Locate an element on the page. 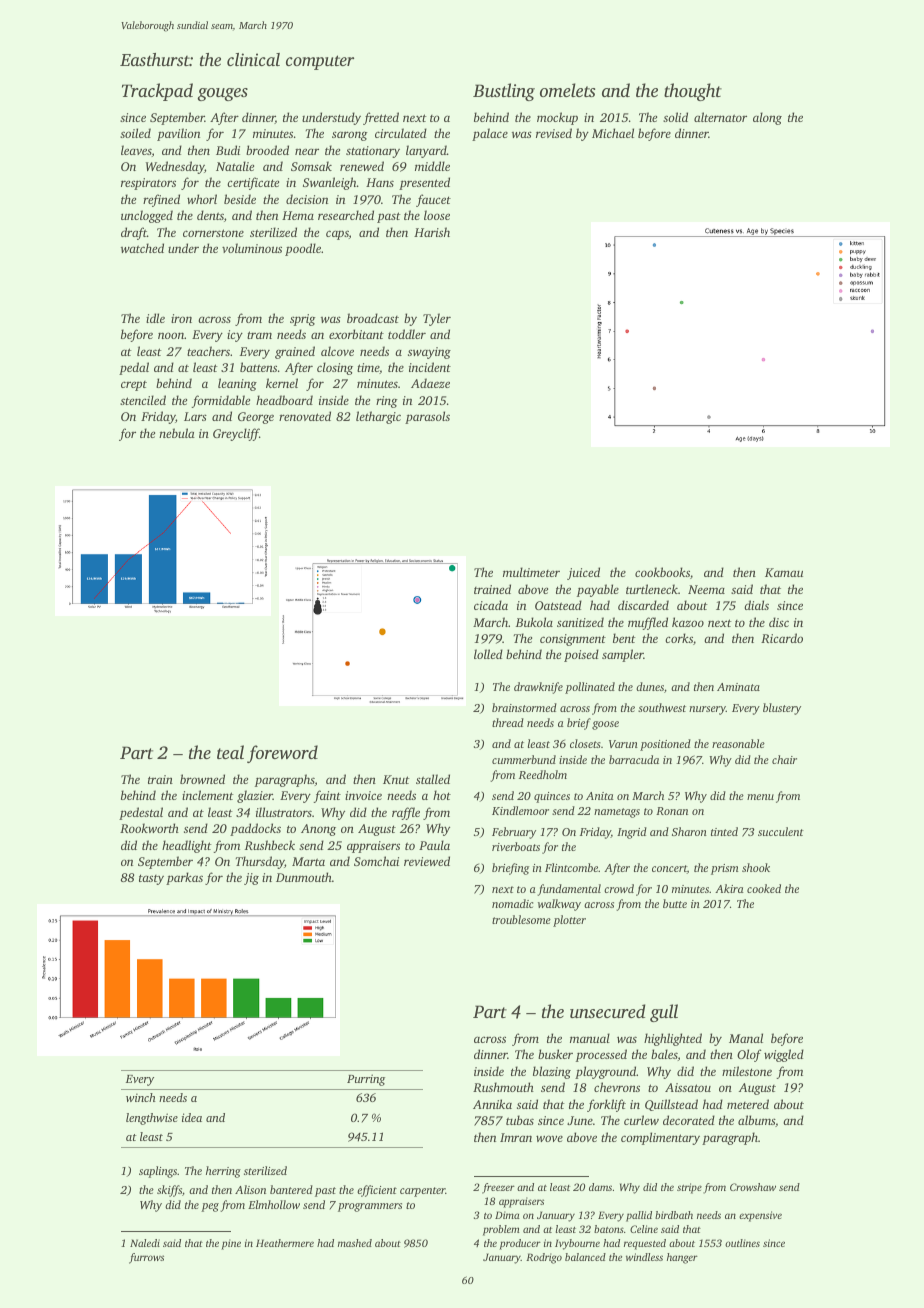  furrows is located at coordinates (146, 1258).
